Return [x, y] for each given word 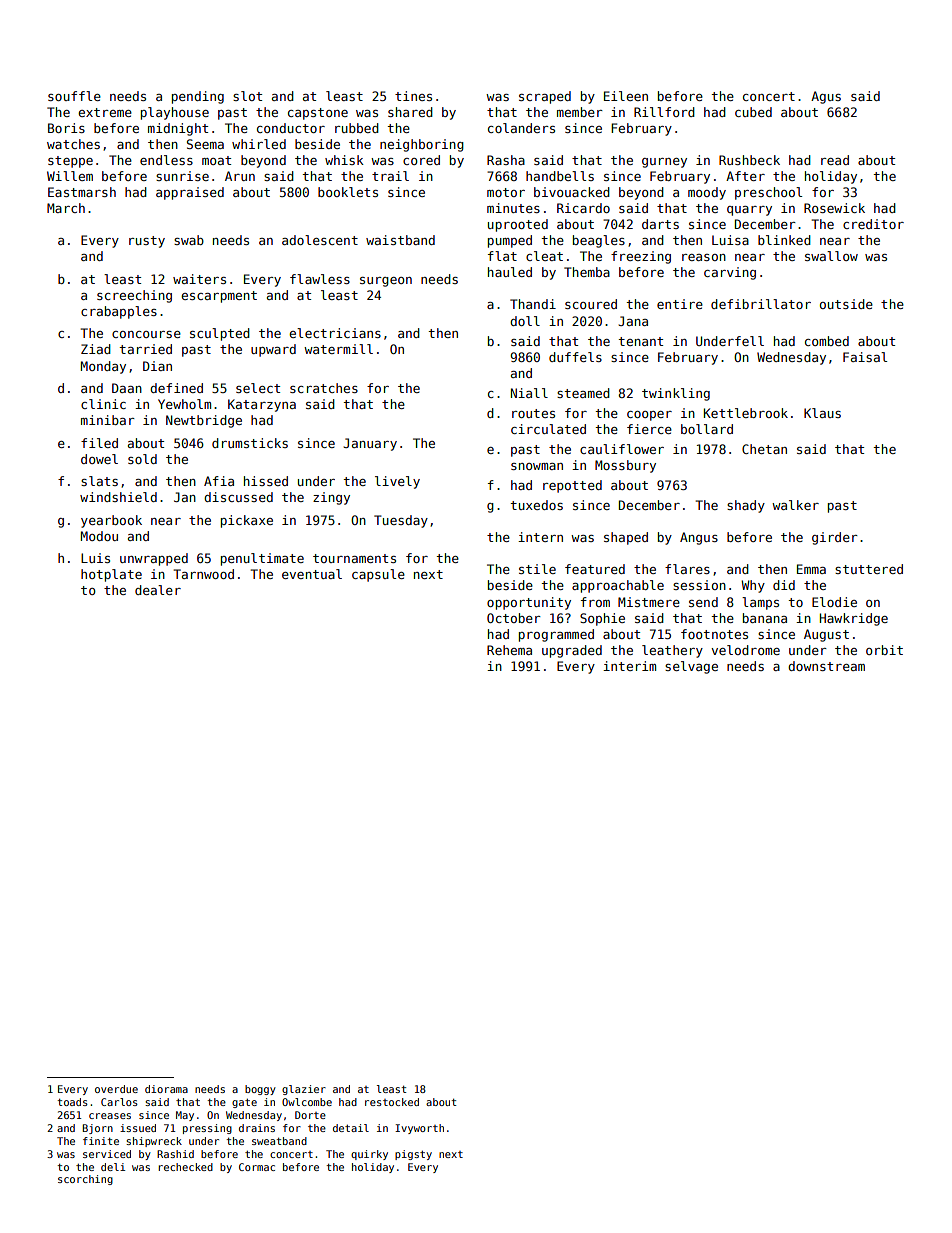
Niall [529, 393]
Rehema [509, 650]
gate [244, 1103]
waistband [400, 240]
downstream [826, 666]
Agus [826, 97]
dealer [158, 590]
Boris [66, 128]
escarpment [219, 297]
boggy [260, 1090]
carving [730, 273]
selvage [691, 667]
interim [629, 666]
